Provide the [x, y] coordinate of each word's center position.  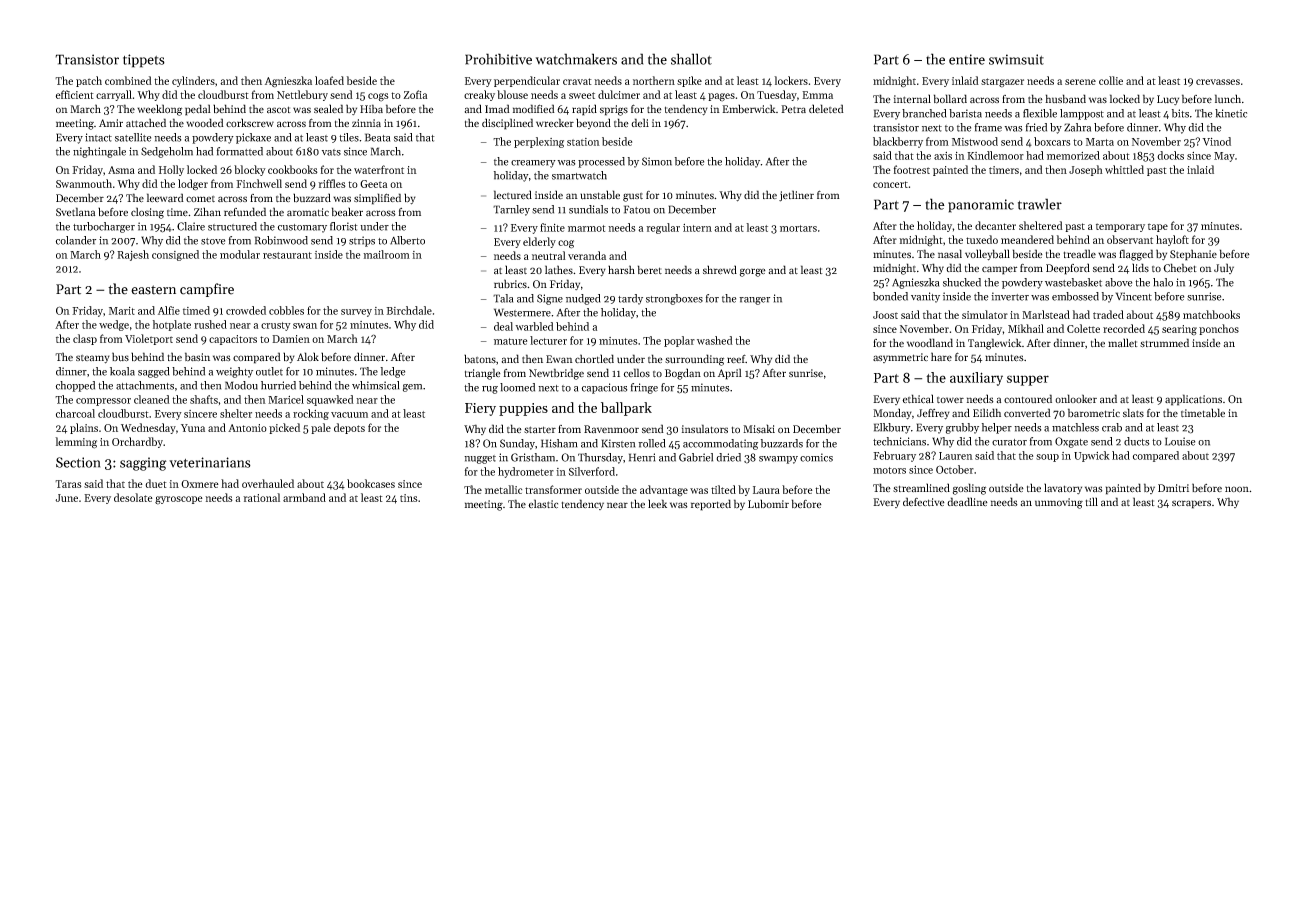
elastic [543, 504]
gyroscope [179, 500]
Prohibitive [498, 59]
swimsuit [1016, 59]
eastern [153, 290]
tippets [144, 61]
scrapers [1191, 504]
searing [1179, 330]
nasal [950, 253]
